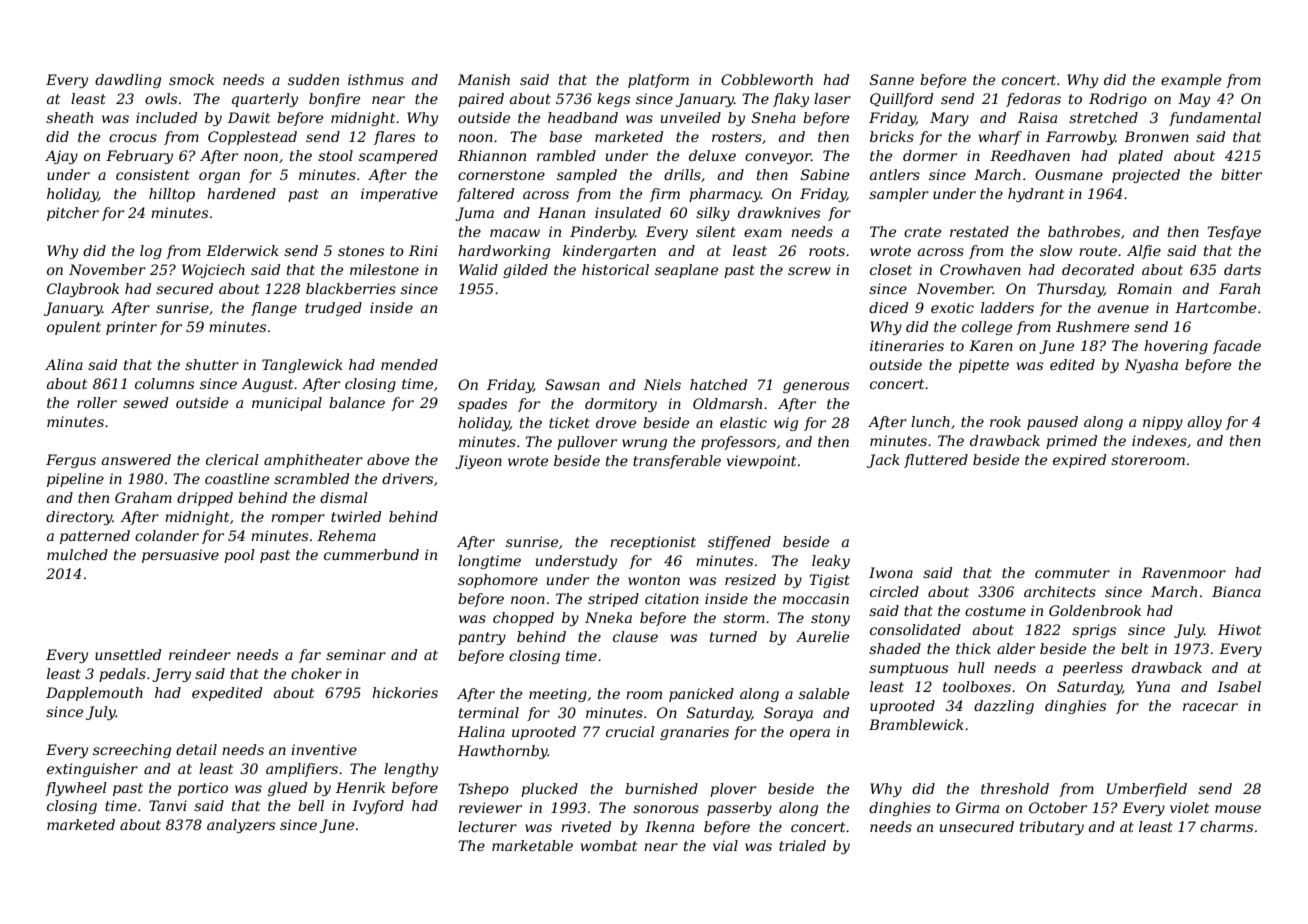  What do you see at coordinates (180, 556) in the document?
I see `persuasive` at bounding box center [180, 556].
